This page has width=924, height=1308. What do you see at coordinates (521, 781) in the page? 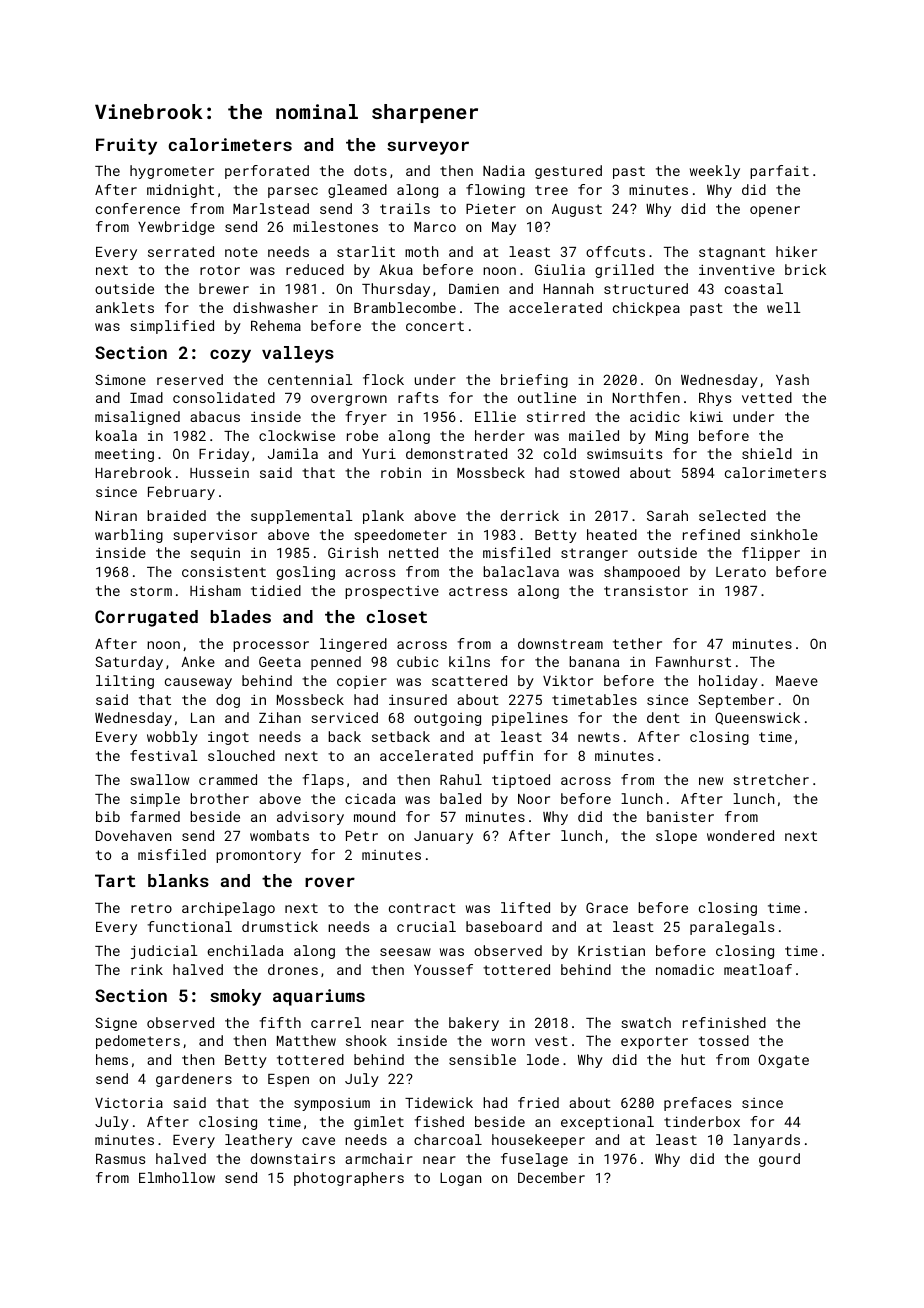
I see `tiptoed` at bounding box center [521, 781].
